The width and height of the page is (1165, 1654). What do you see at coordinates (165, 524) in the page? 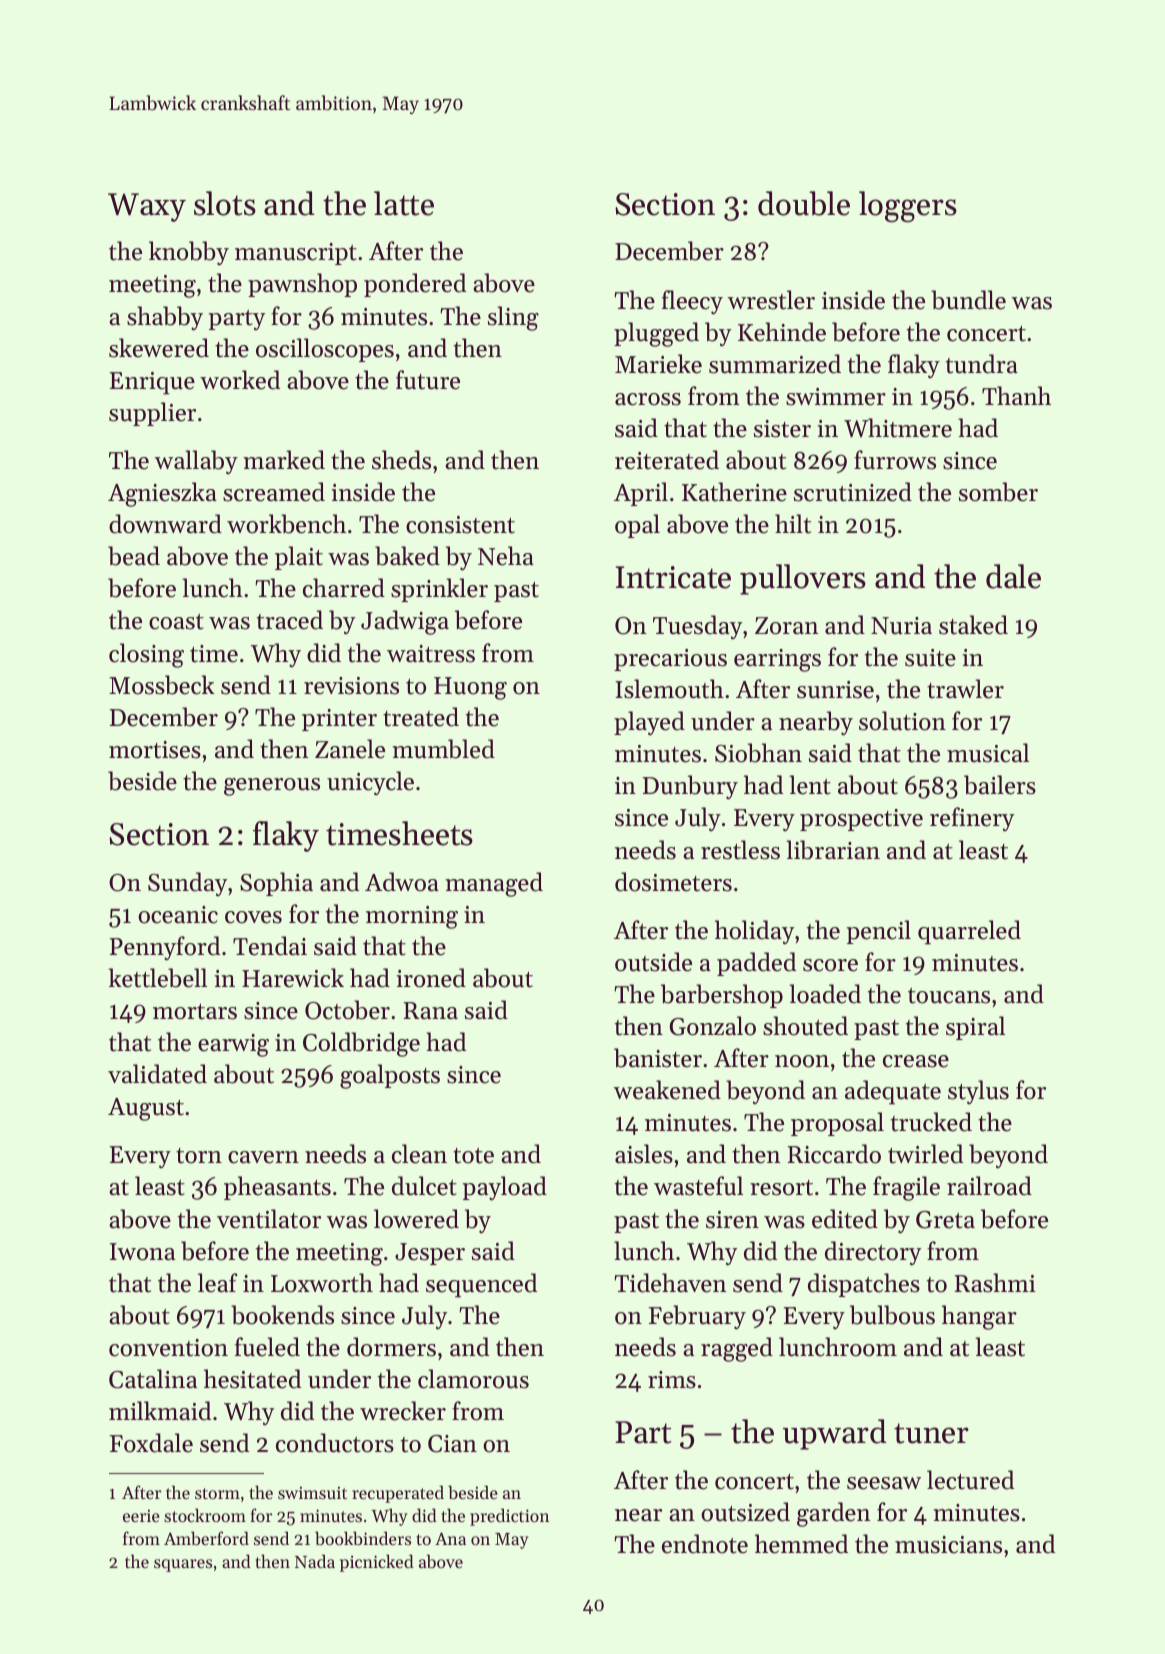
I see `downward` at bounding box center [165, 524].
